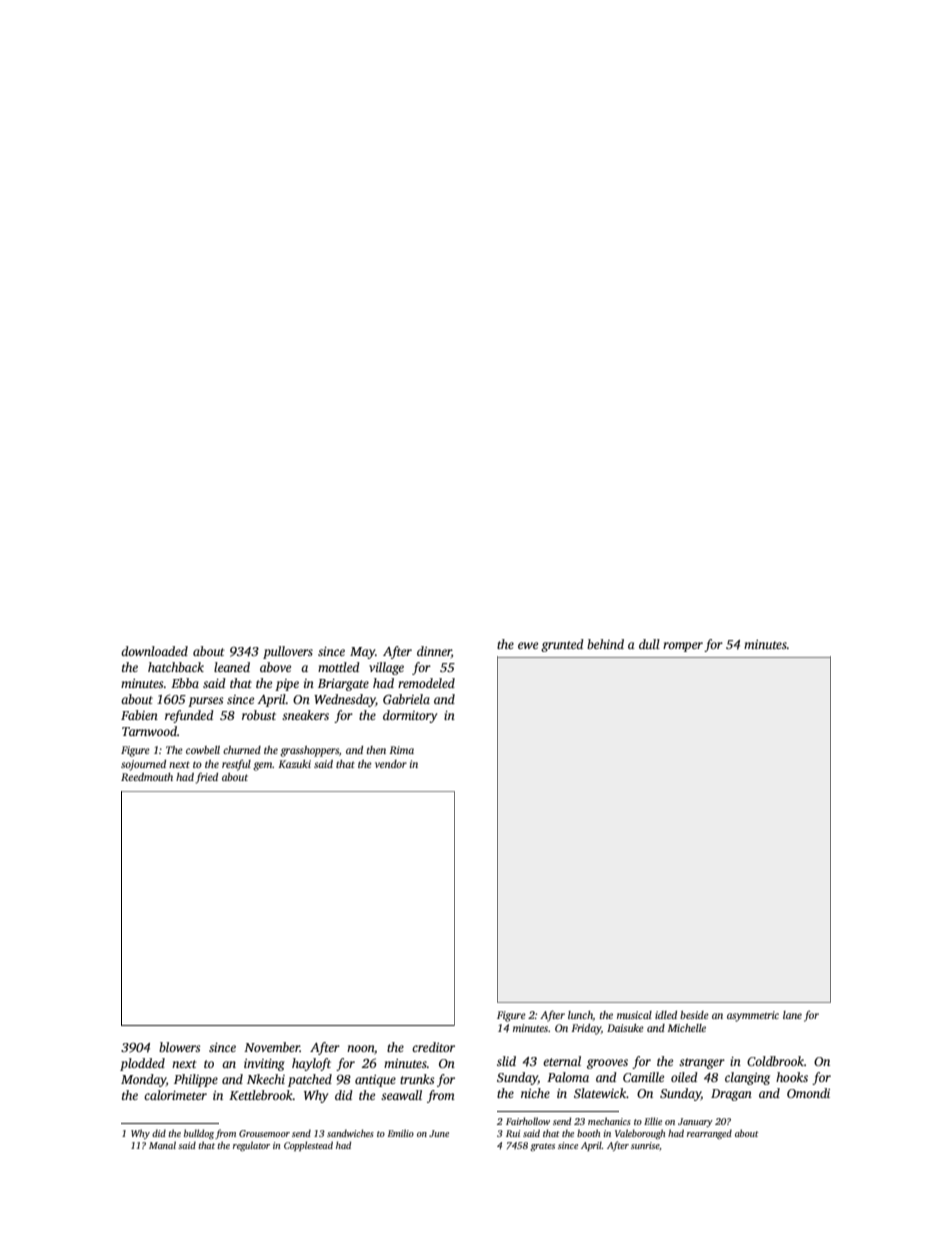 This page has width=952, height=1233. Describe the element at coordinates (645, 1145) in the page. I see `sunrise` at that location.
